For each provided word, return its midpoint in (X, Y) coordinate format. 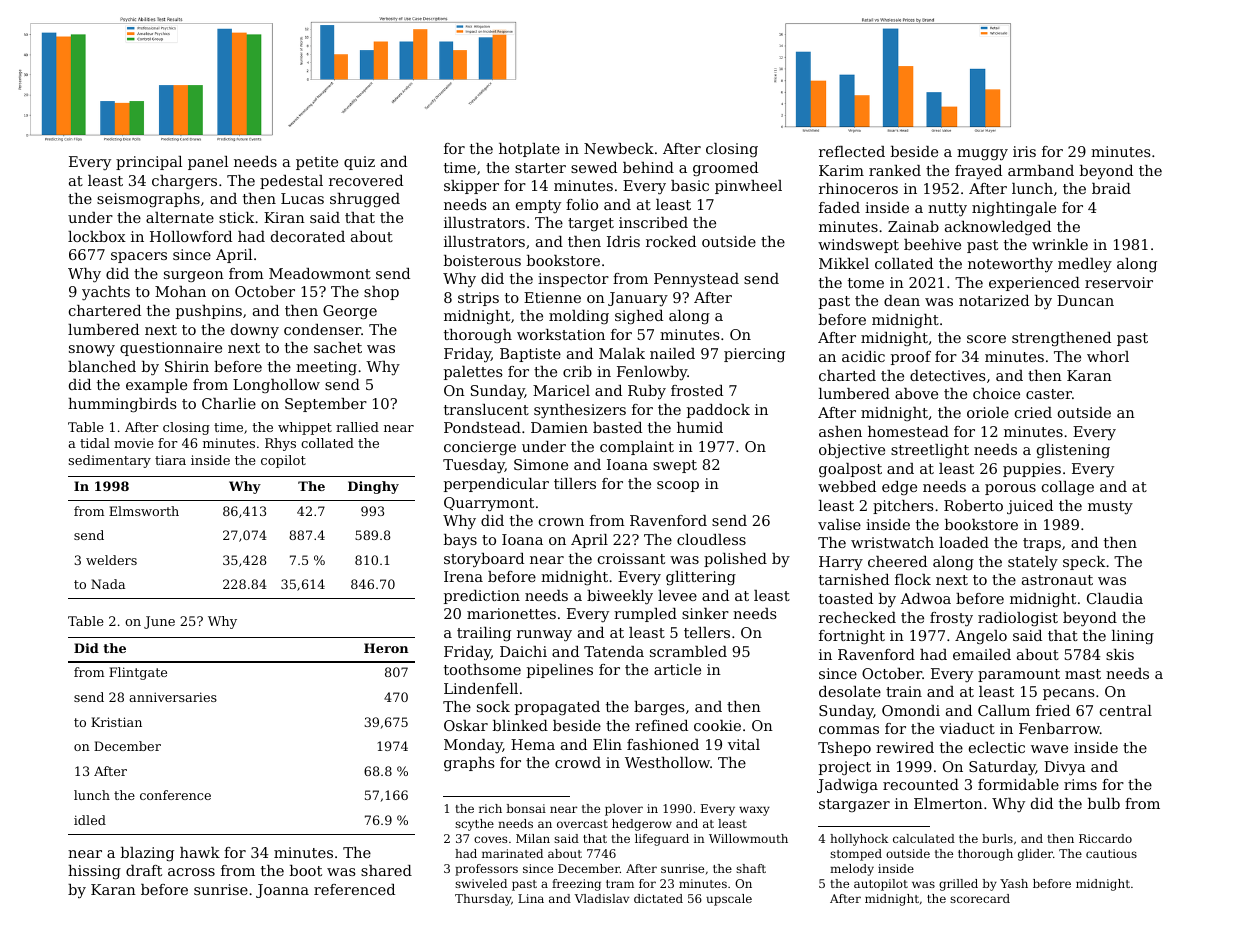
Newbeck (619, 148)
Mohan (180, 291)
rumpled (645, 615)
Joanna (282, 891)
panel (208, 163)
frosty (951, 619)
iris (1024, 151)
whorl (1108, 356)
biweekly (620, 597)
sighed (639, 317)
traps (1042, 544)
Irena (463, 576)
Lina (531, 898)
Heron (386, 648)
